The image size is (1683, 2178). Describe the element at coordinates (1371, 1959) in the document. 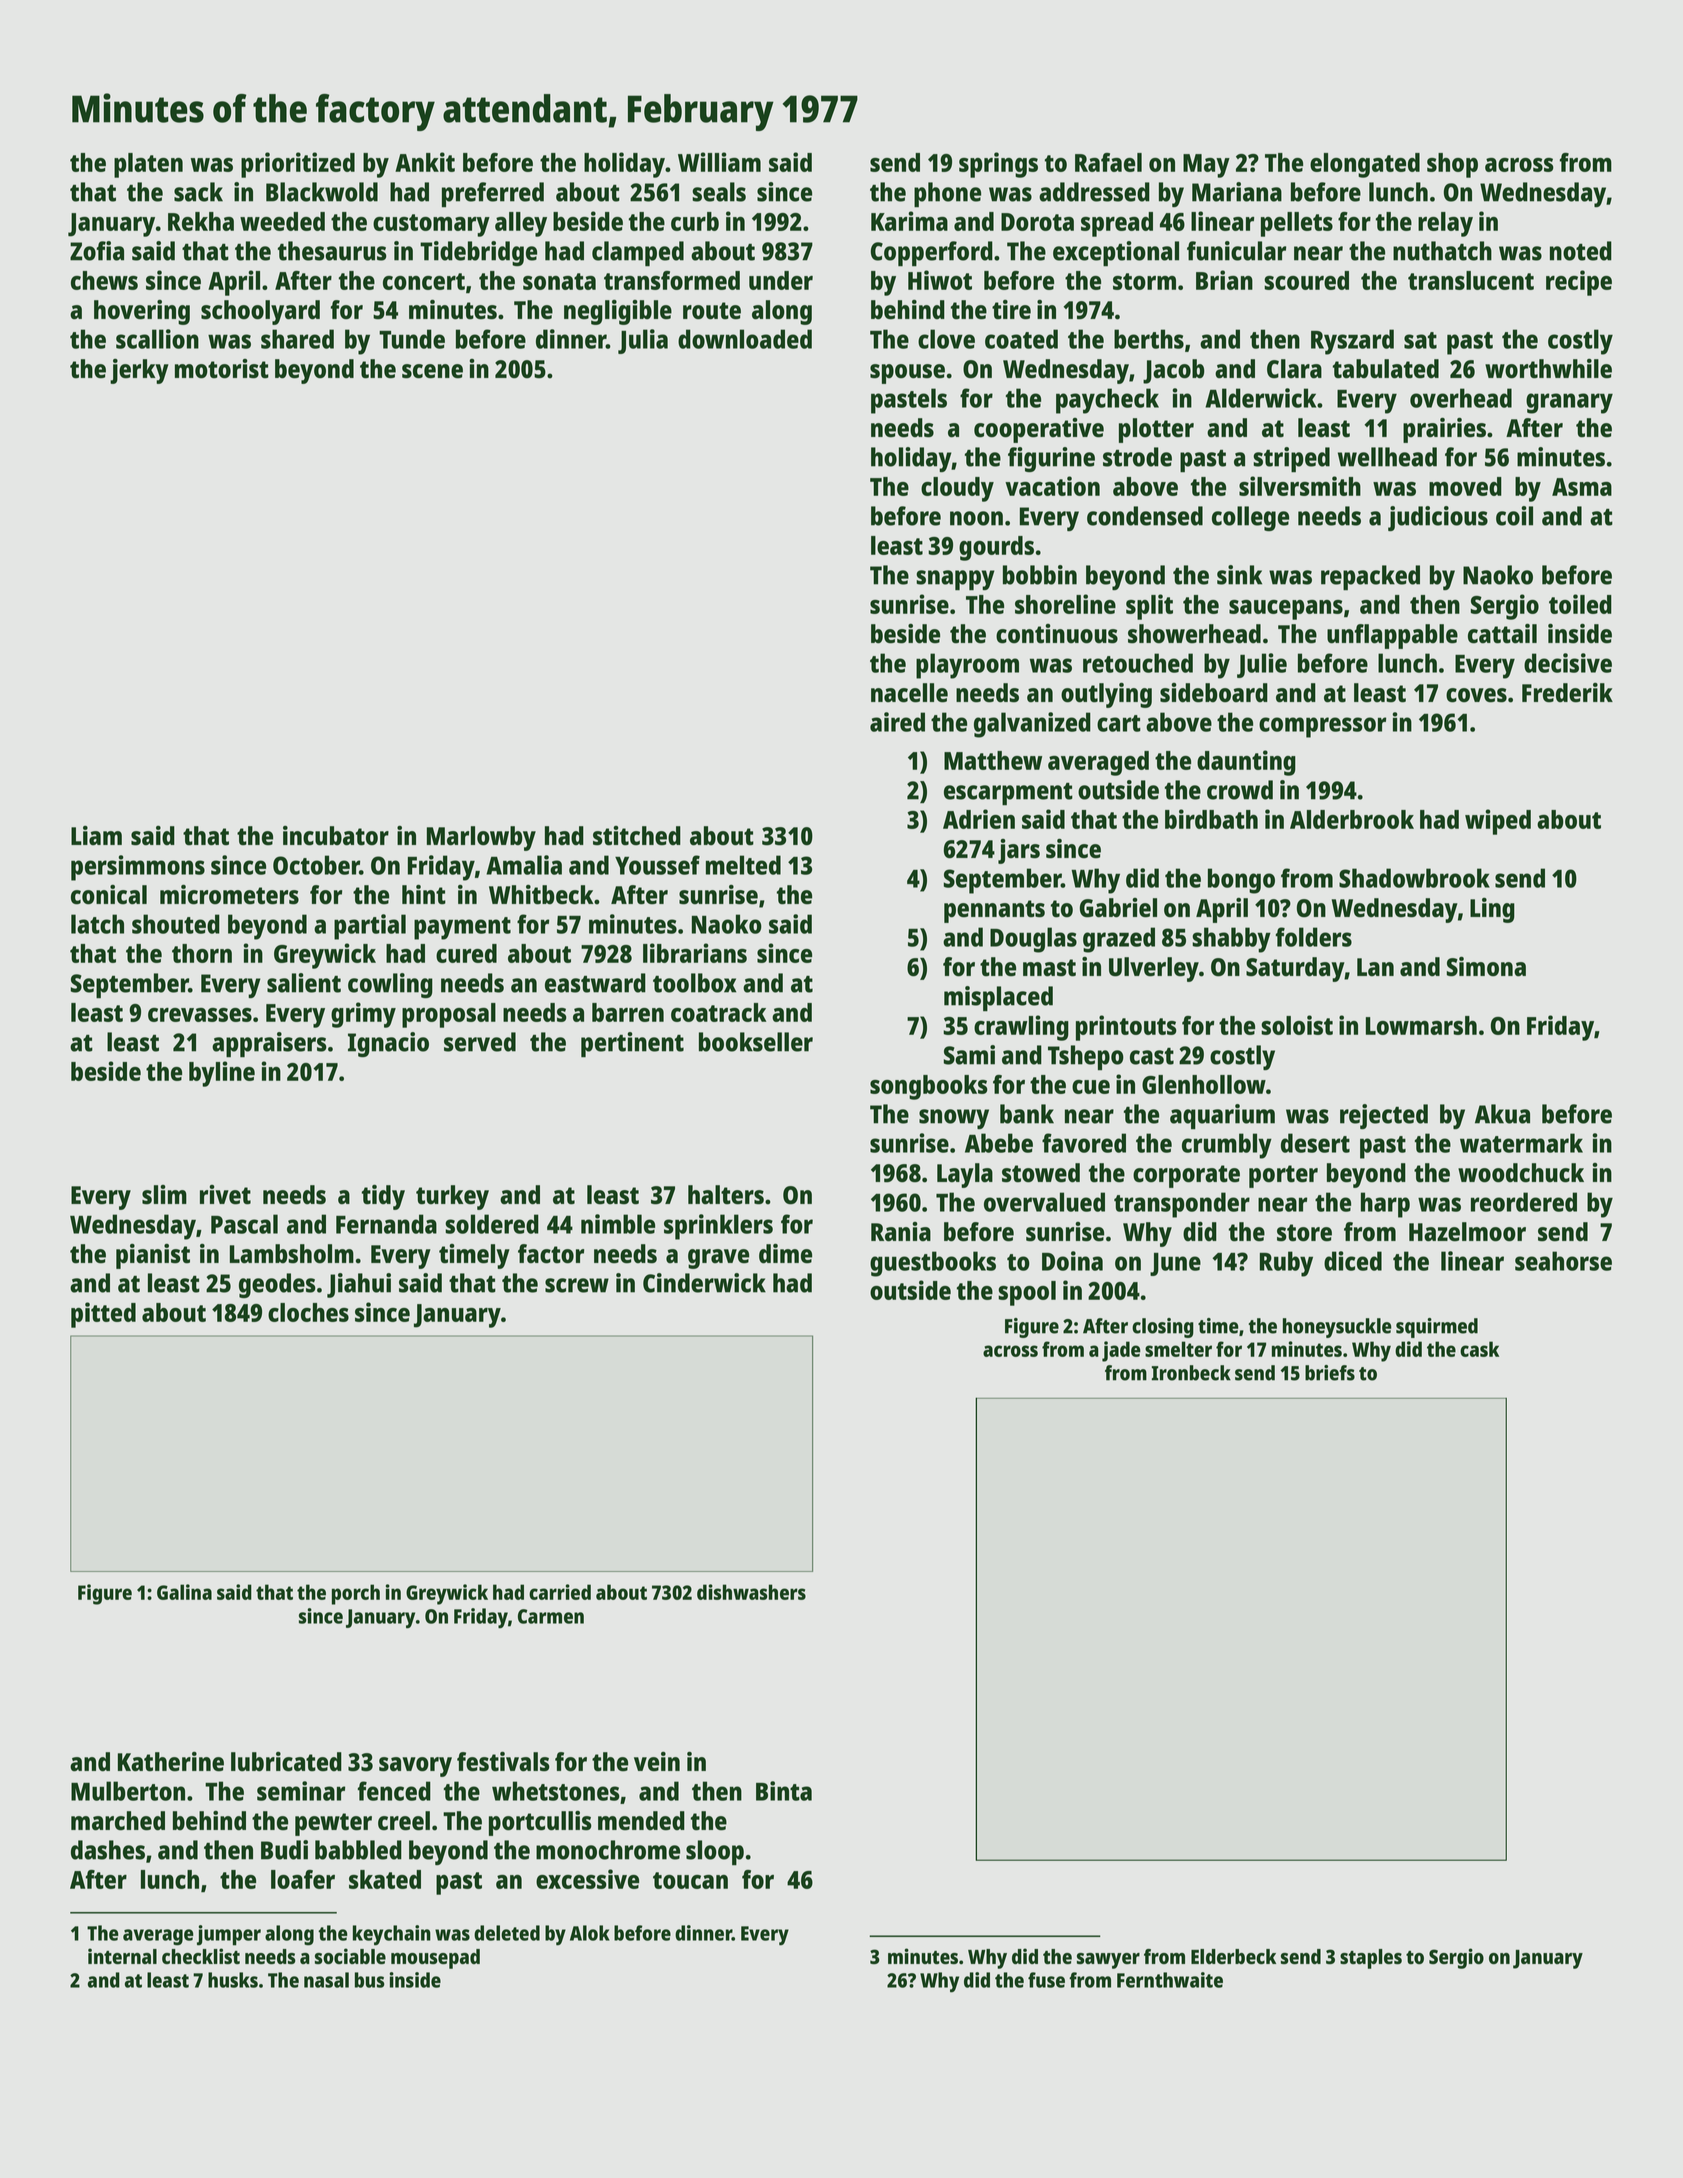

I see `staples` at that location.
